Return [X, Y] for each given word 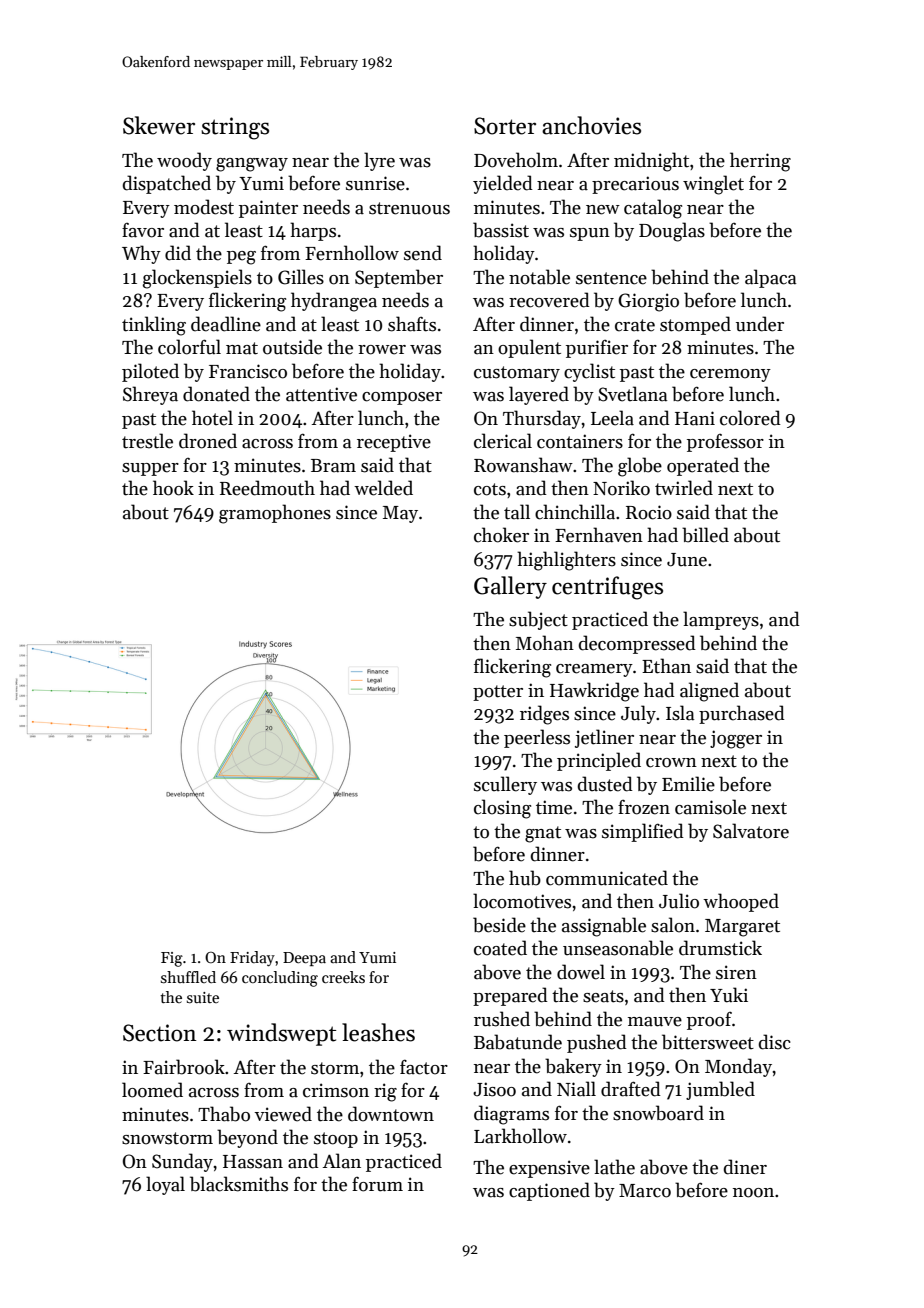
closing [502, 809]
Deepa [304, 959]
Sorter [505, 126]
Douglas [672, 232]
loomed [152, 1090]
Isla [680, 713]
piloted [150, 372]
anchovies [591, 125]
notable [539, 277]
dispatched [167, 184]
